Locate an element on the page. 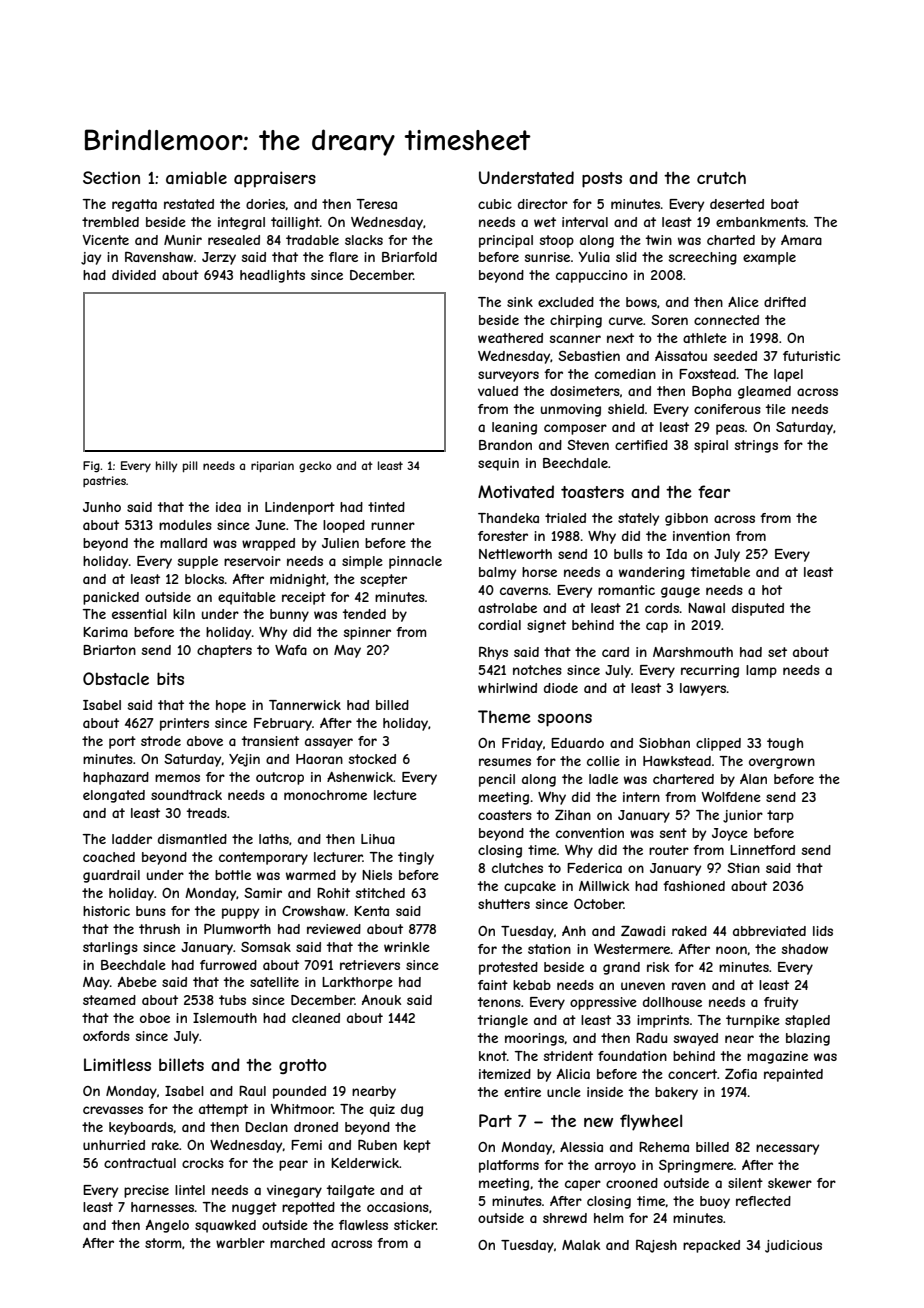 Image resolution: width=924 pixels, height=1308 pixels. keyboards is located at coordinates (141, 1128).
